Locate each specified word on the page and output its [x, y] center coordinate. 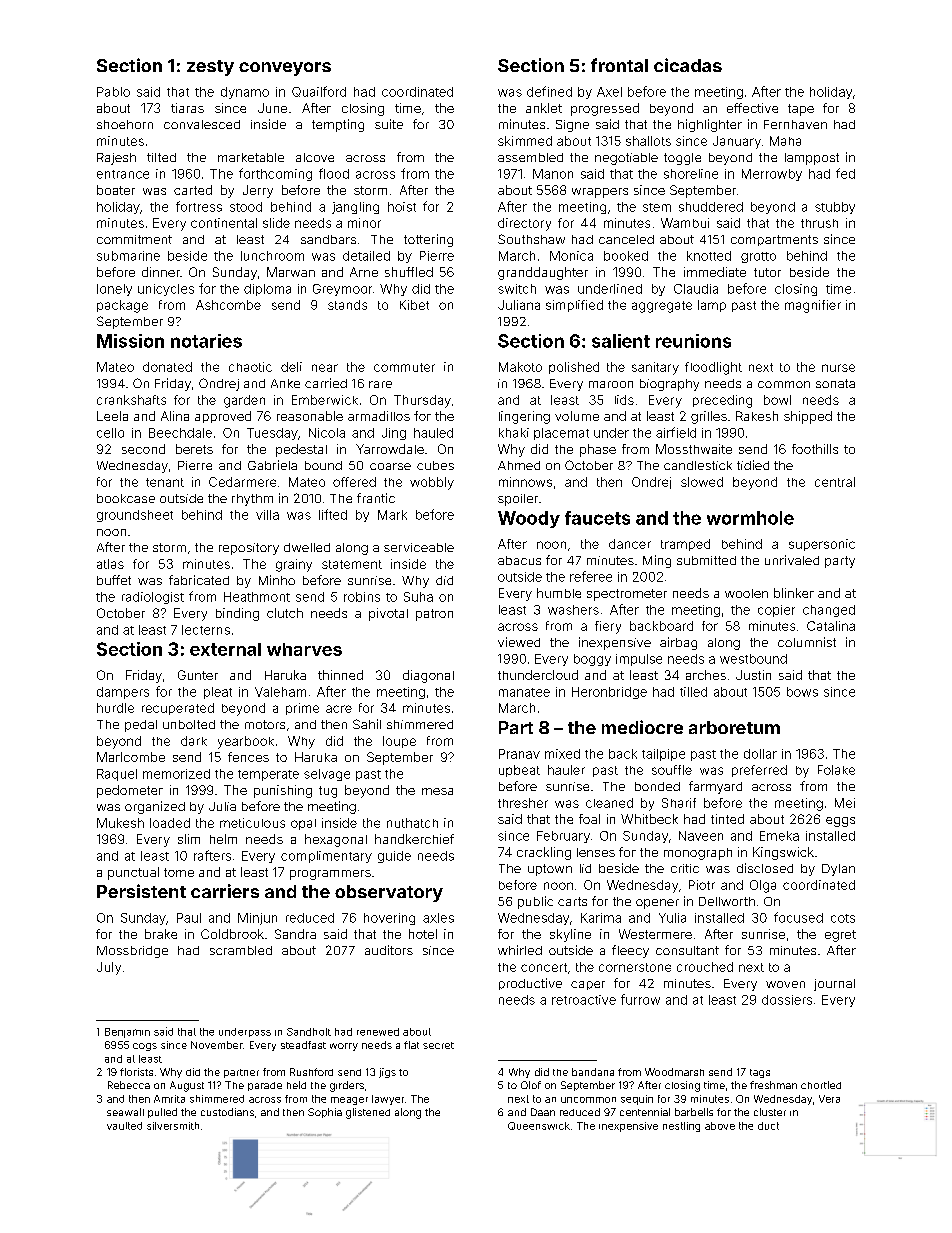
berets [194, 449]
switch [517, 289]
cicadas [688, 65]
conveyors [285, 69]
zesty [210, 68]
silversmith [173, 1126]
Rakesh [757, 416]
